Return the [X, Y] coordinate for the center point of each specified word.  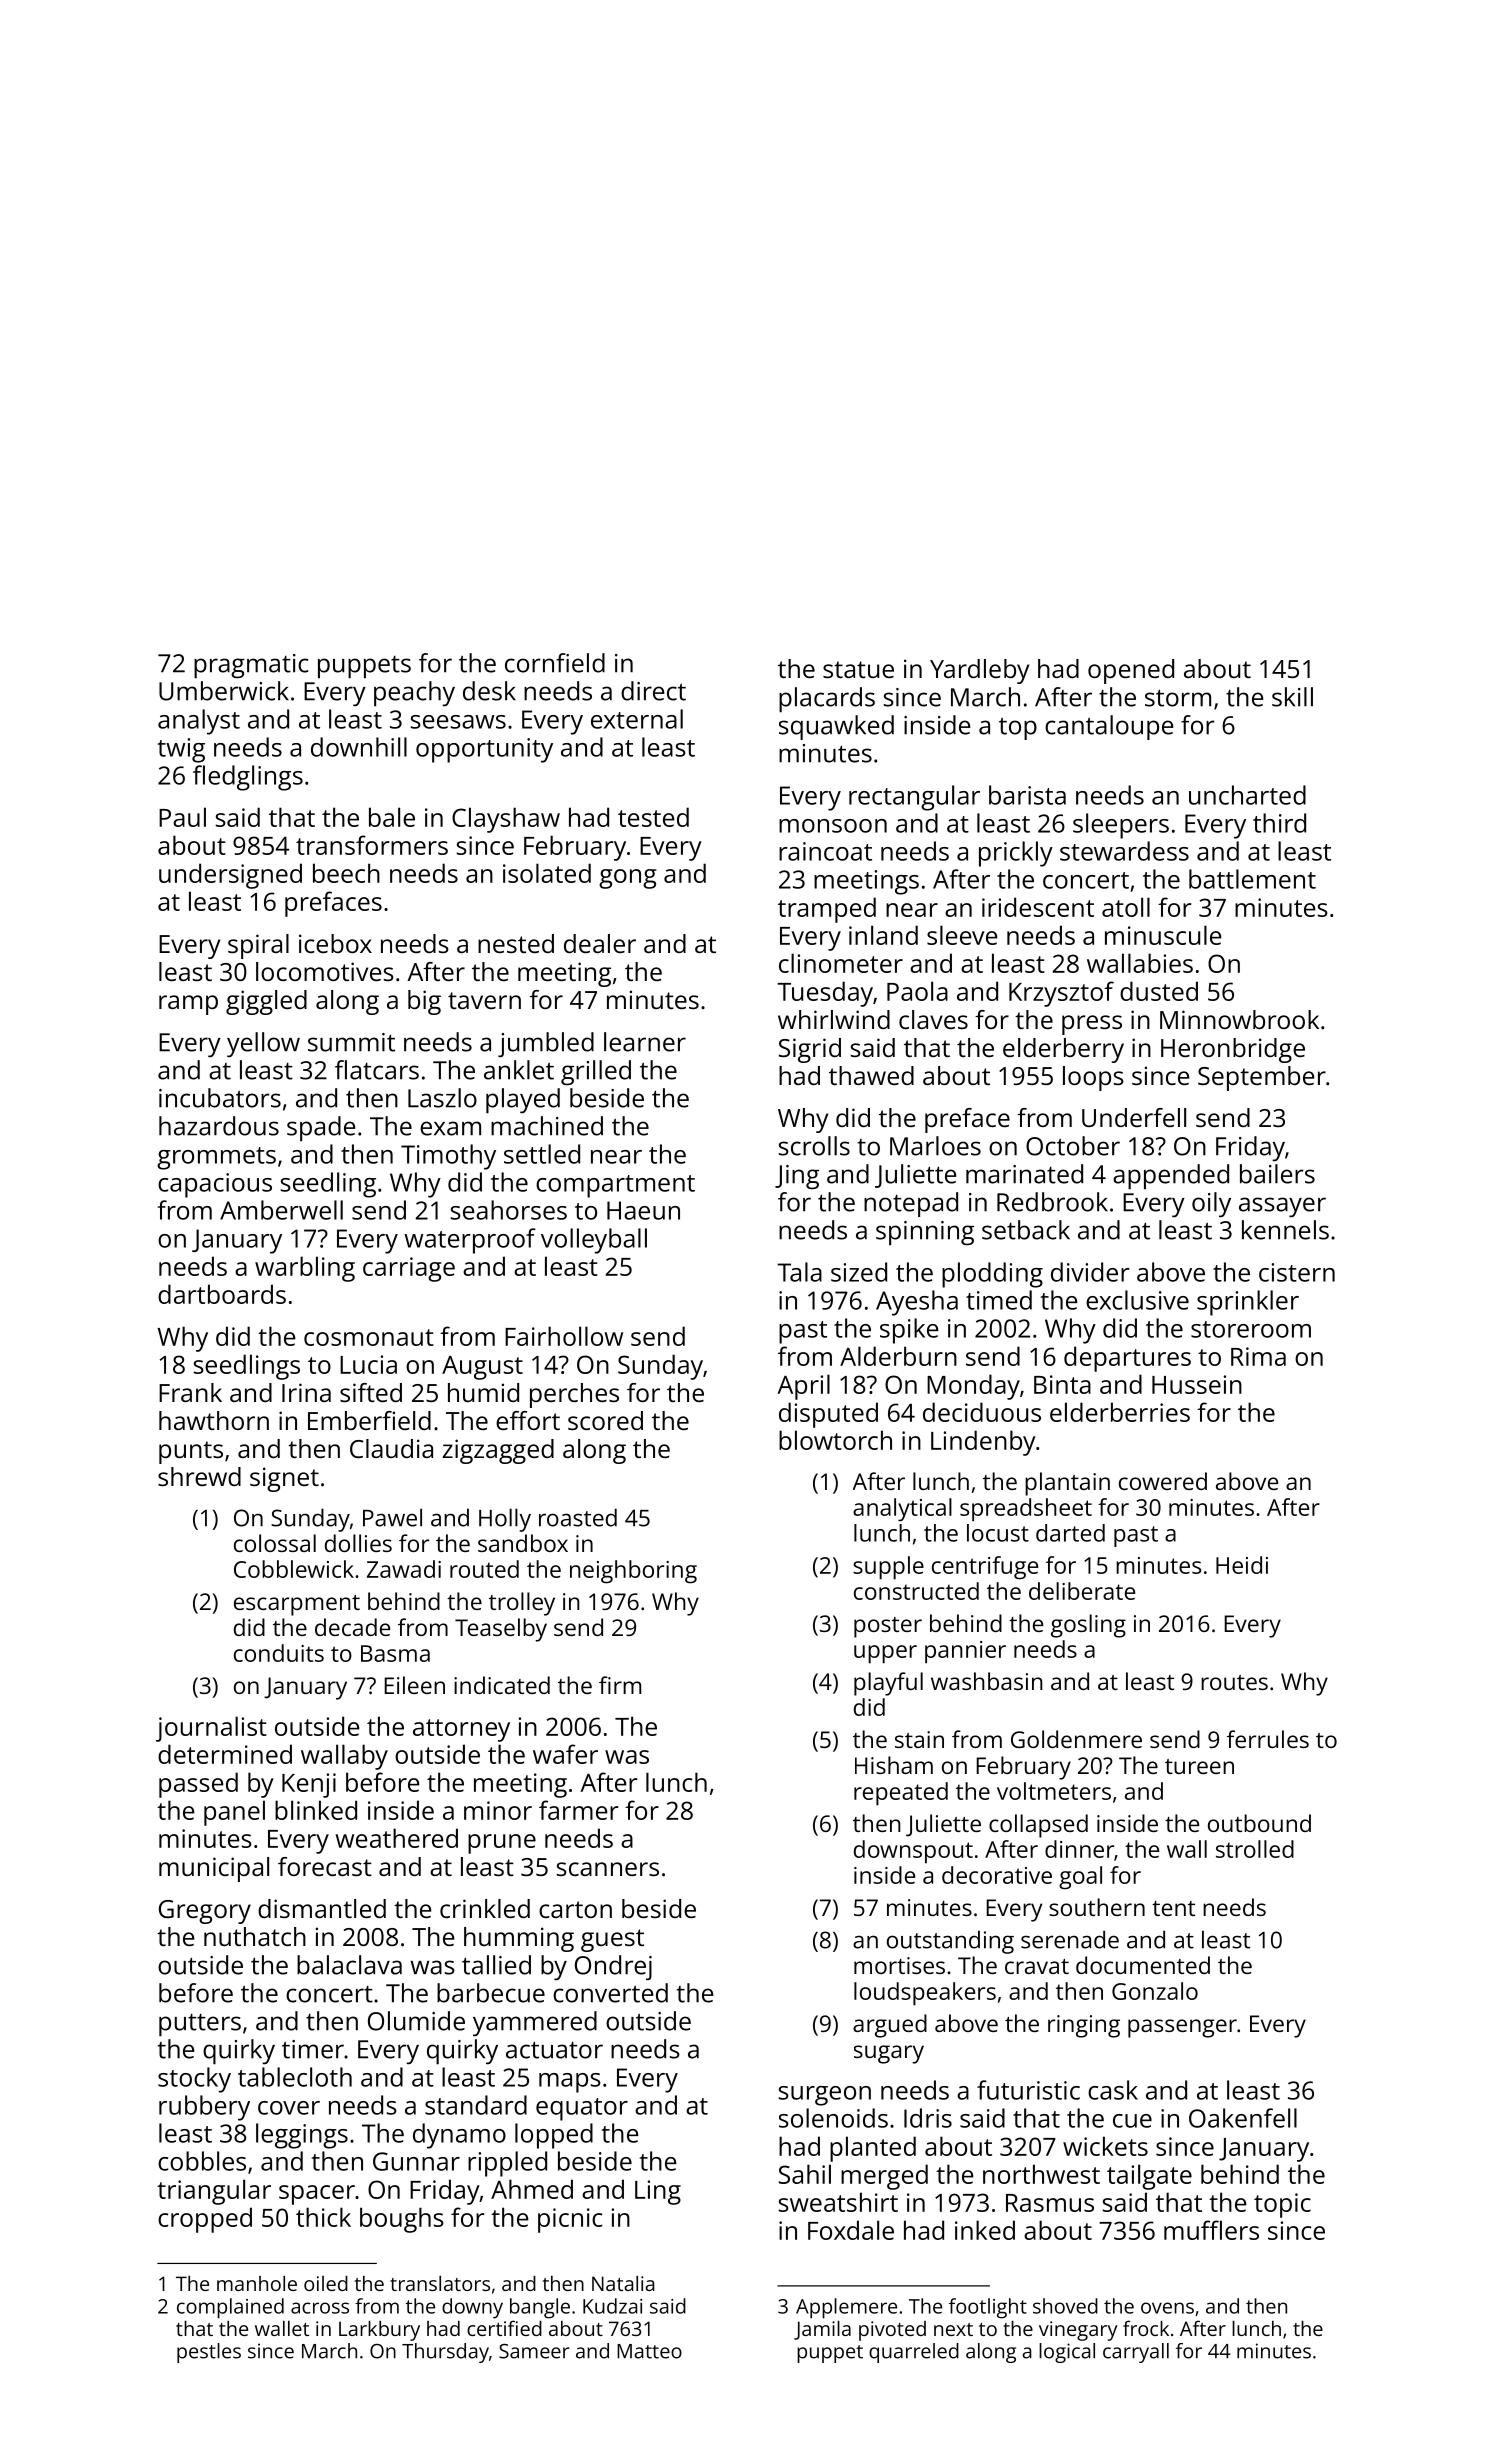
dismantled [322, 1908]
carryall [1136, 2353]
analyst [199, 722]
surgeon [825, 2096]
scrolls [814, 1146]
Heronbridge [1233, 1050]
